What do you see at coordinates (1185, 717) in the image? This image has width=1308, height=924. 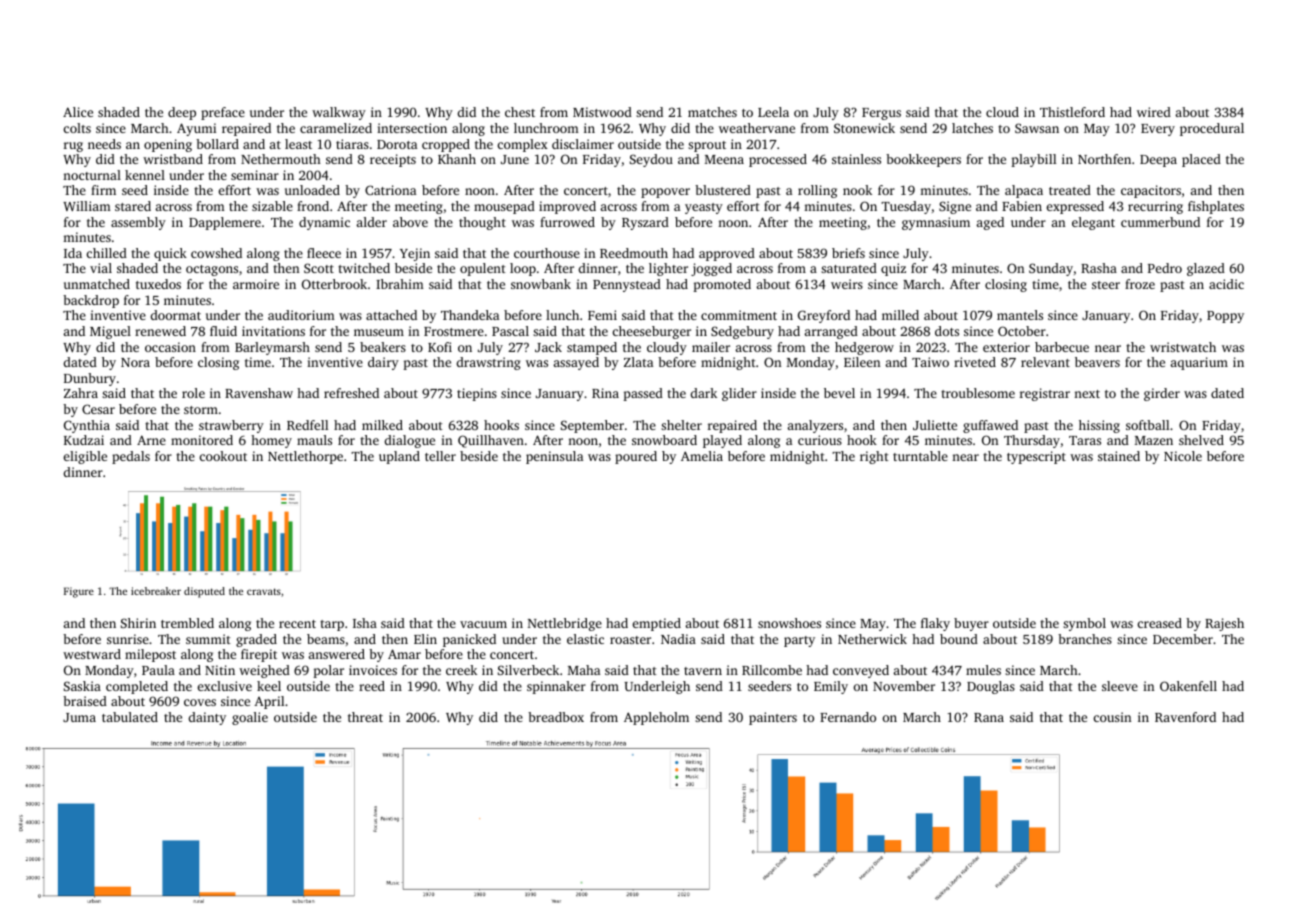 I see `Ravenford` at bounding box center [1185, 717].
